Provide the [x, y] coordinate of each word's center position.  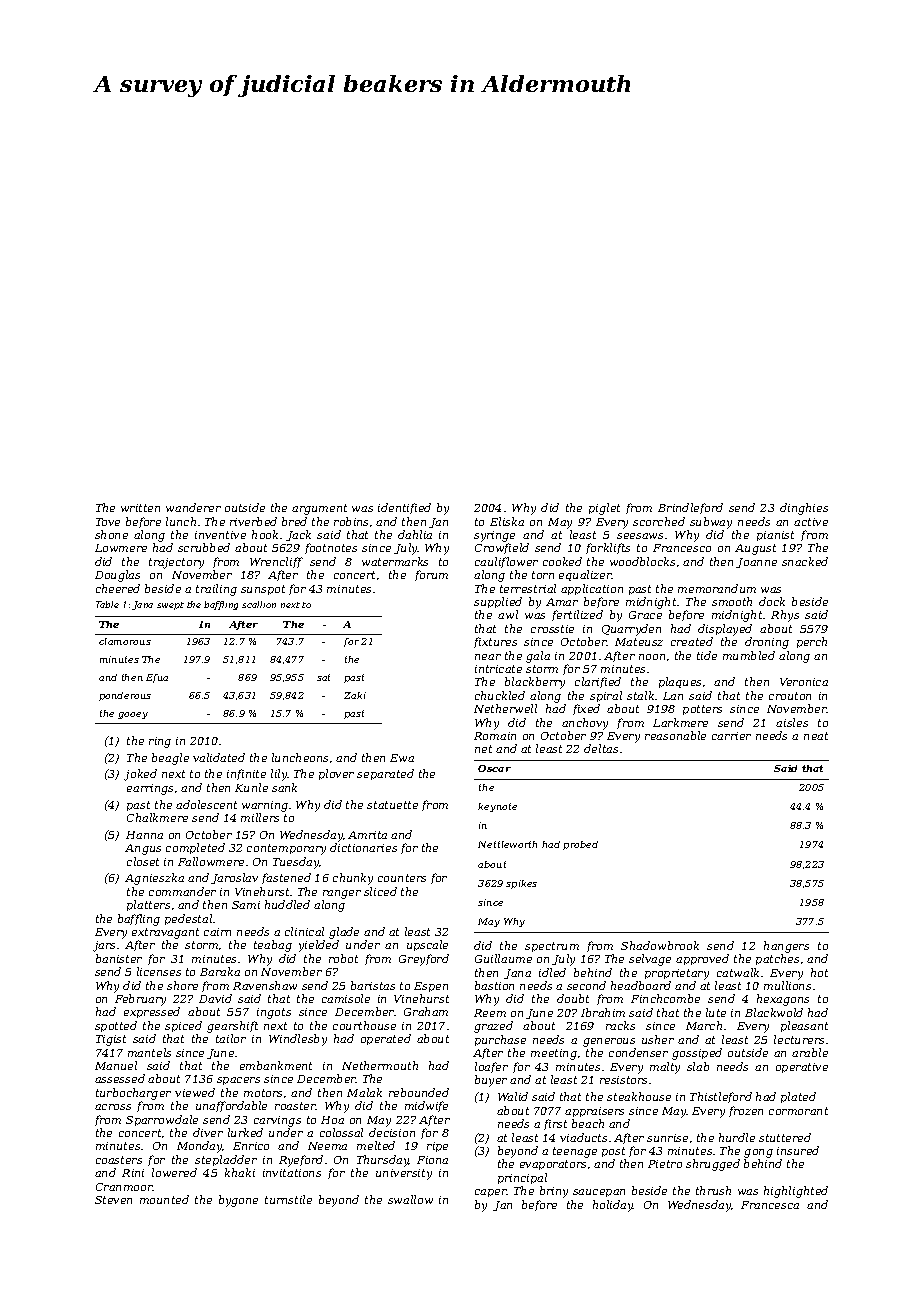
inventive [220, 535]
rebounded [419, 1092]
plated [798, 1097]
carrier [731, 736]
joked [140, 775]
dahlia [415, 534]
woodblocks [642, 561]
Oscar [494, 768]
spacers [238, 1081]
